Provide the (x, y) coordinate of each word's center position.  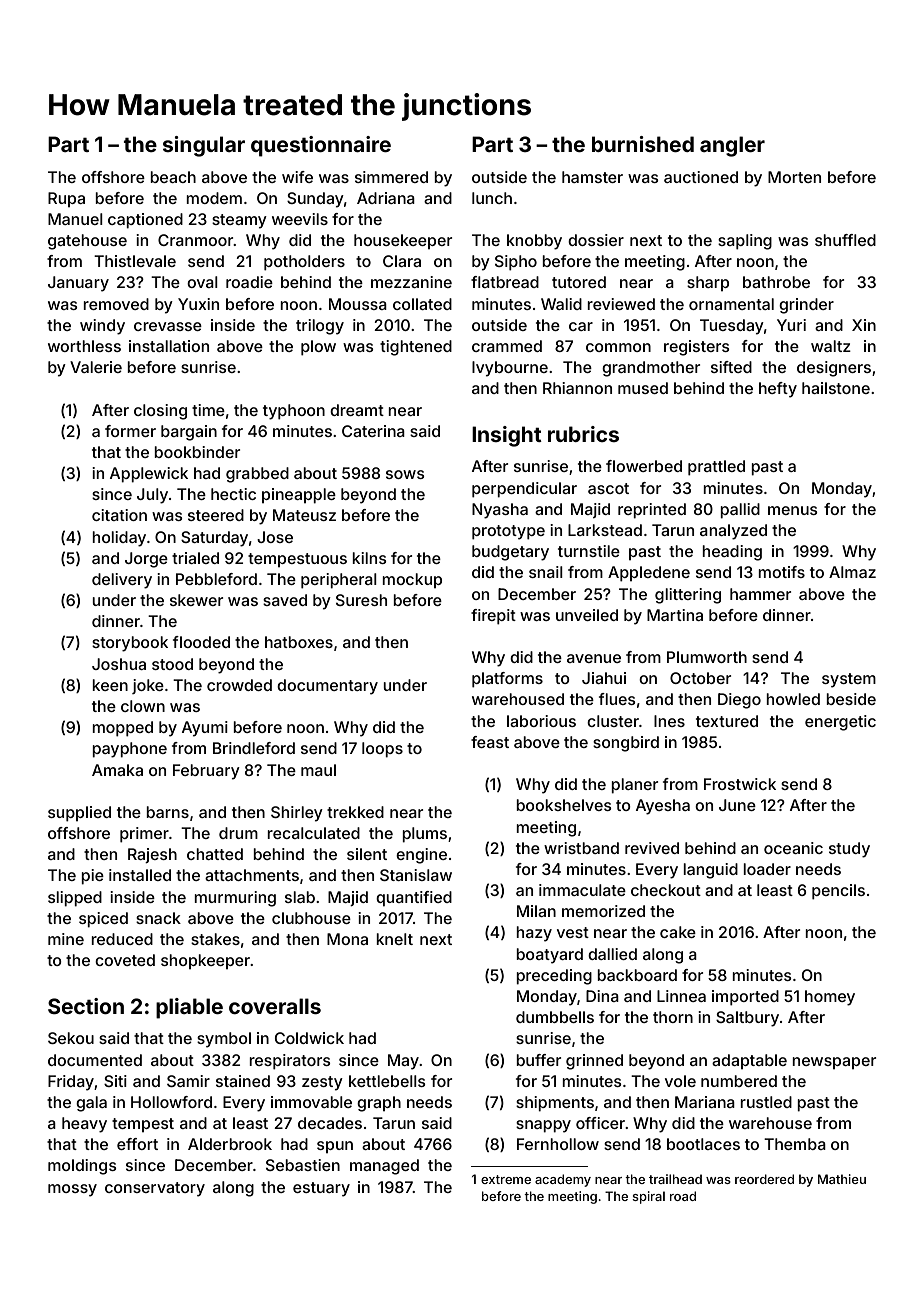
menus (793, 510)
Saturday (214, 539)
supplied (79, 814)
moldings (82, 1167)
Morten (794, 177)
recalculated (313, 833)
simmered (391, 177)
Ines (669, 721)
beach (173, 177)
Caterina (373, 431)
